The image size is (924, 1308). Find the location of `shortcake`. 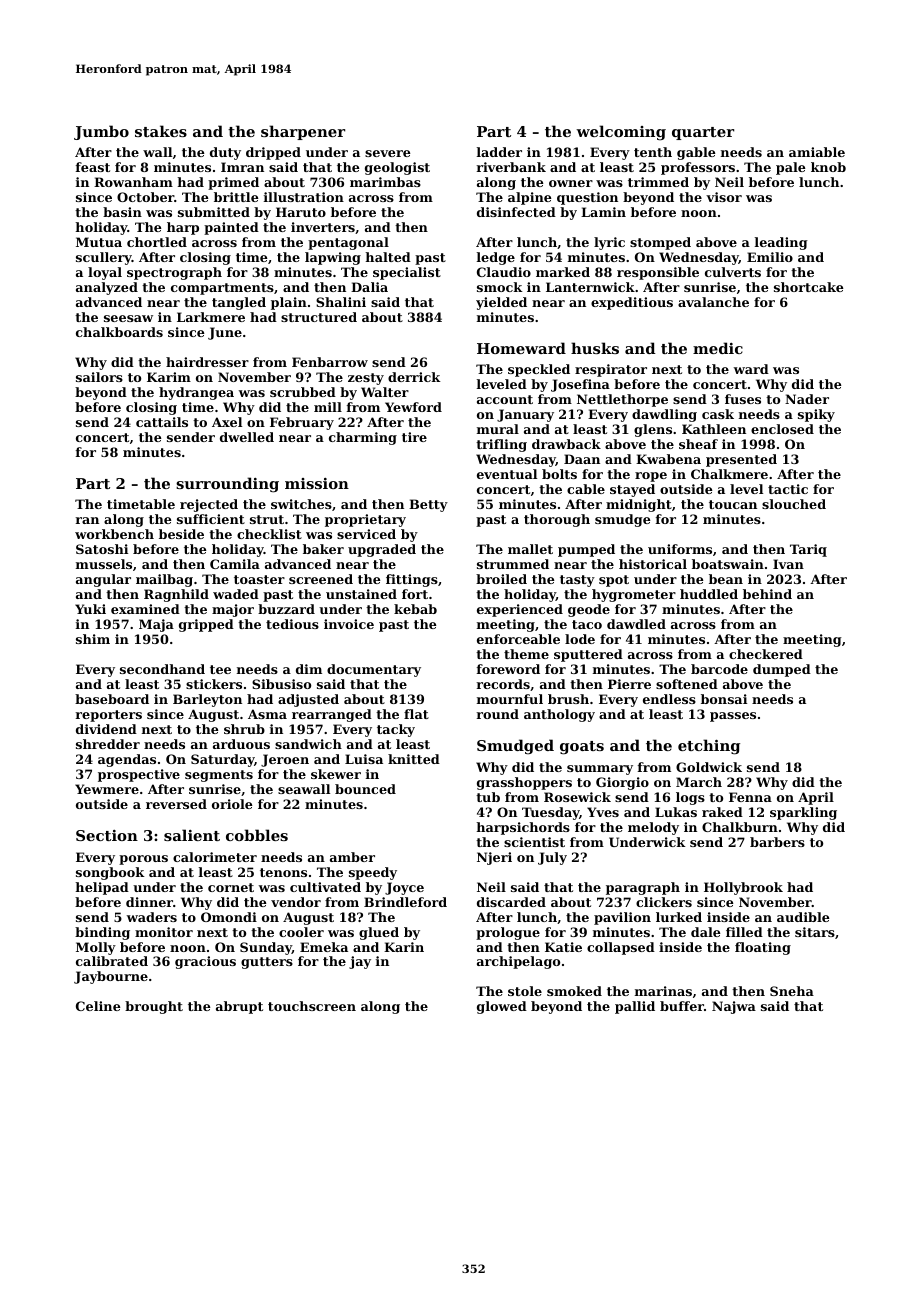

shortcake is located at coordinates (808, 287).
